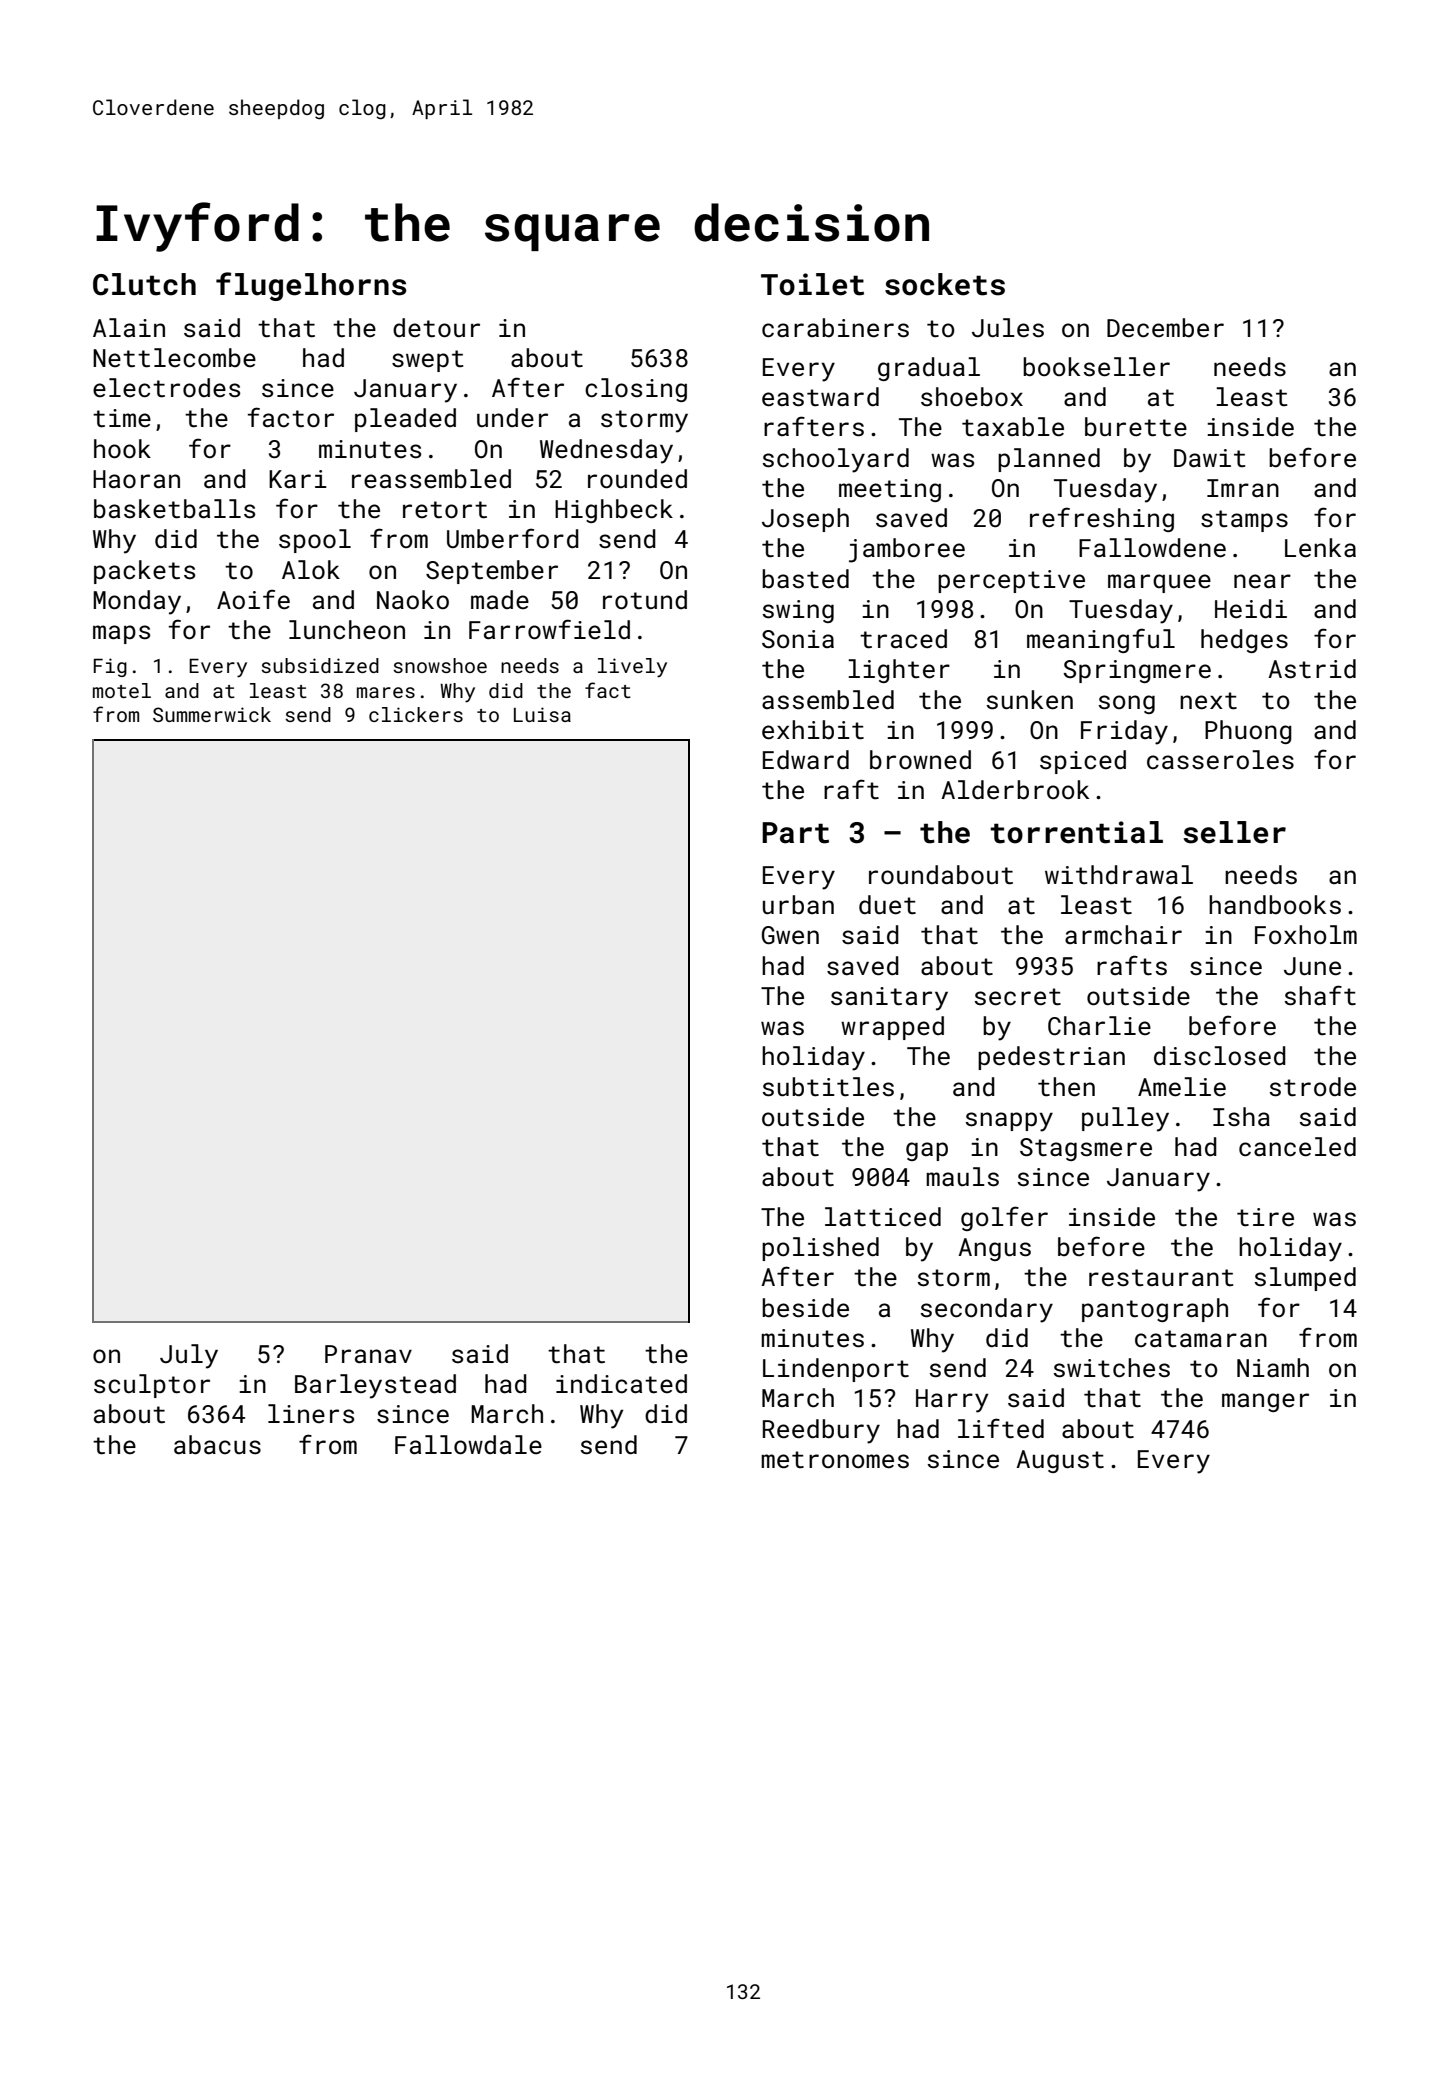 Image resolution: width=1450 pixels, height=2100 pixels. I want to click on wrapped, so click(892, 1028).
